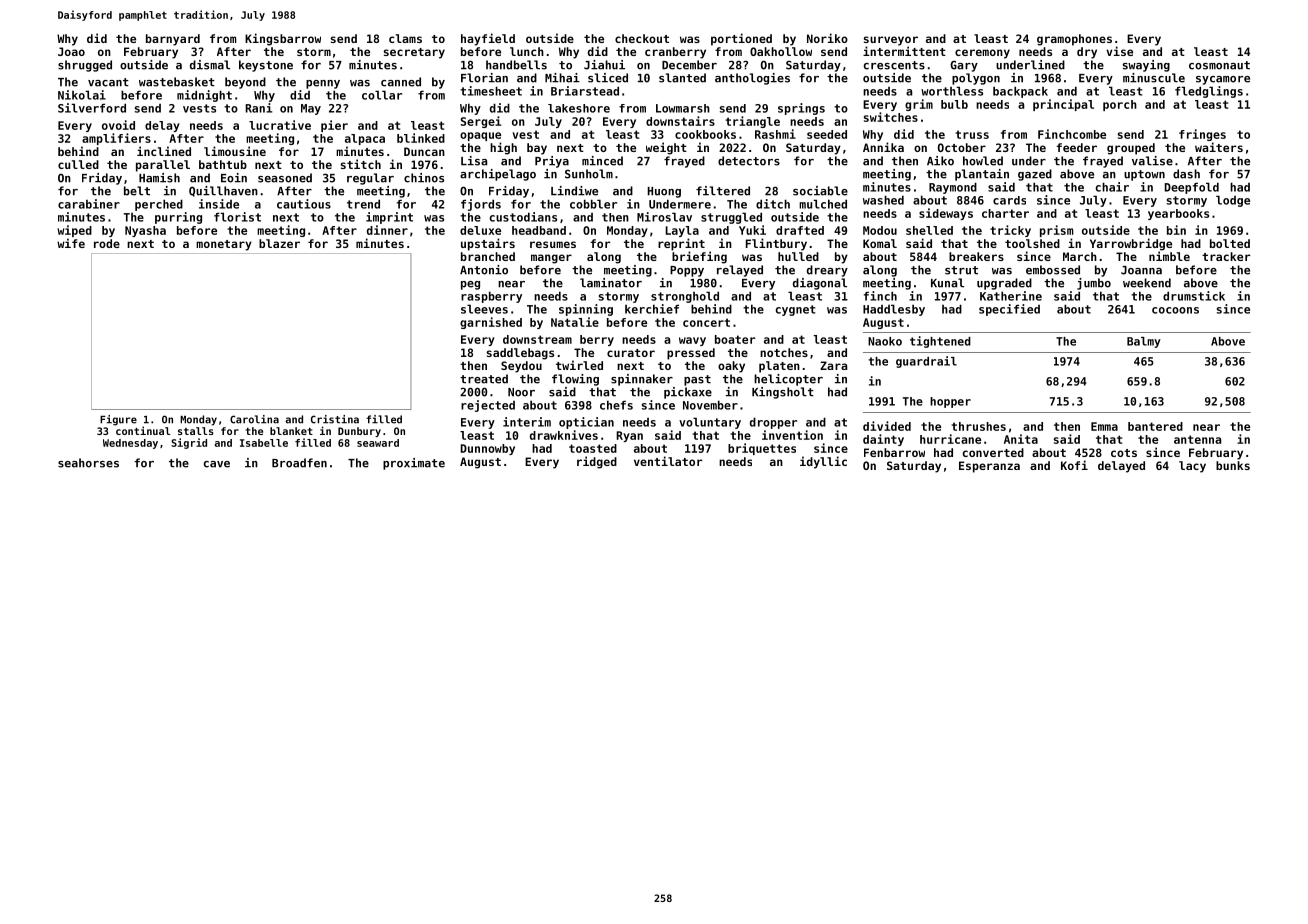 This image has width=1308, height=924. I want to click on sideways, so click(946, 214).
